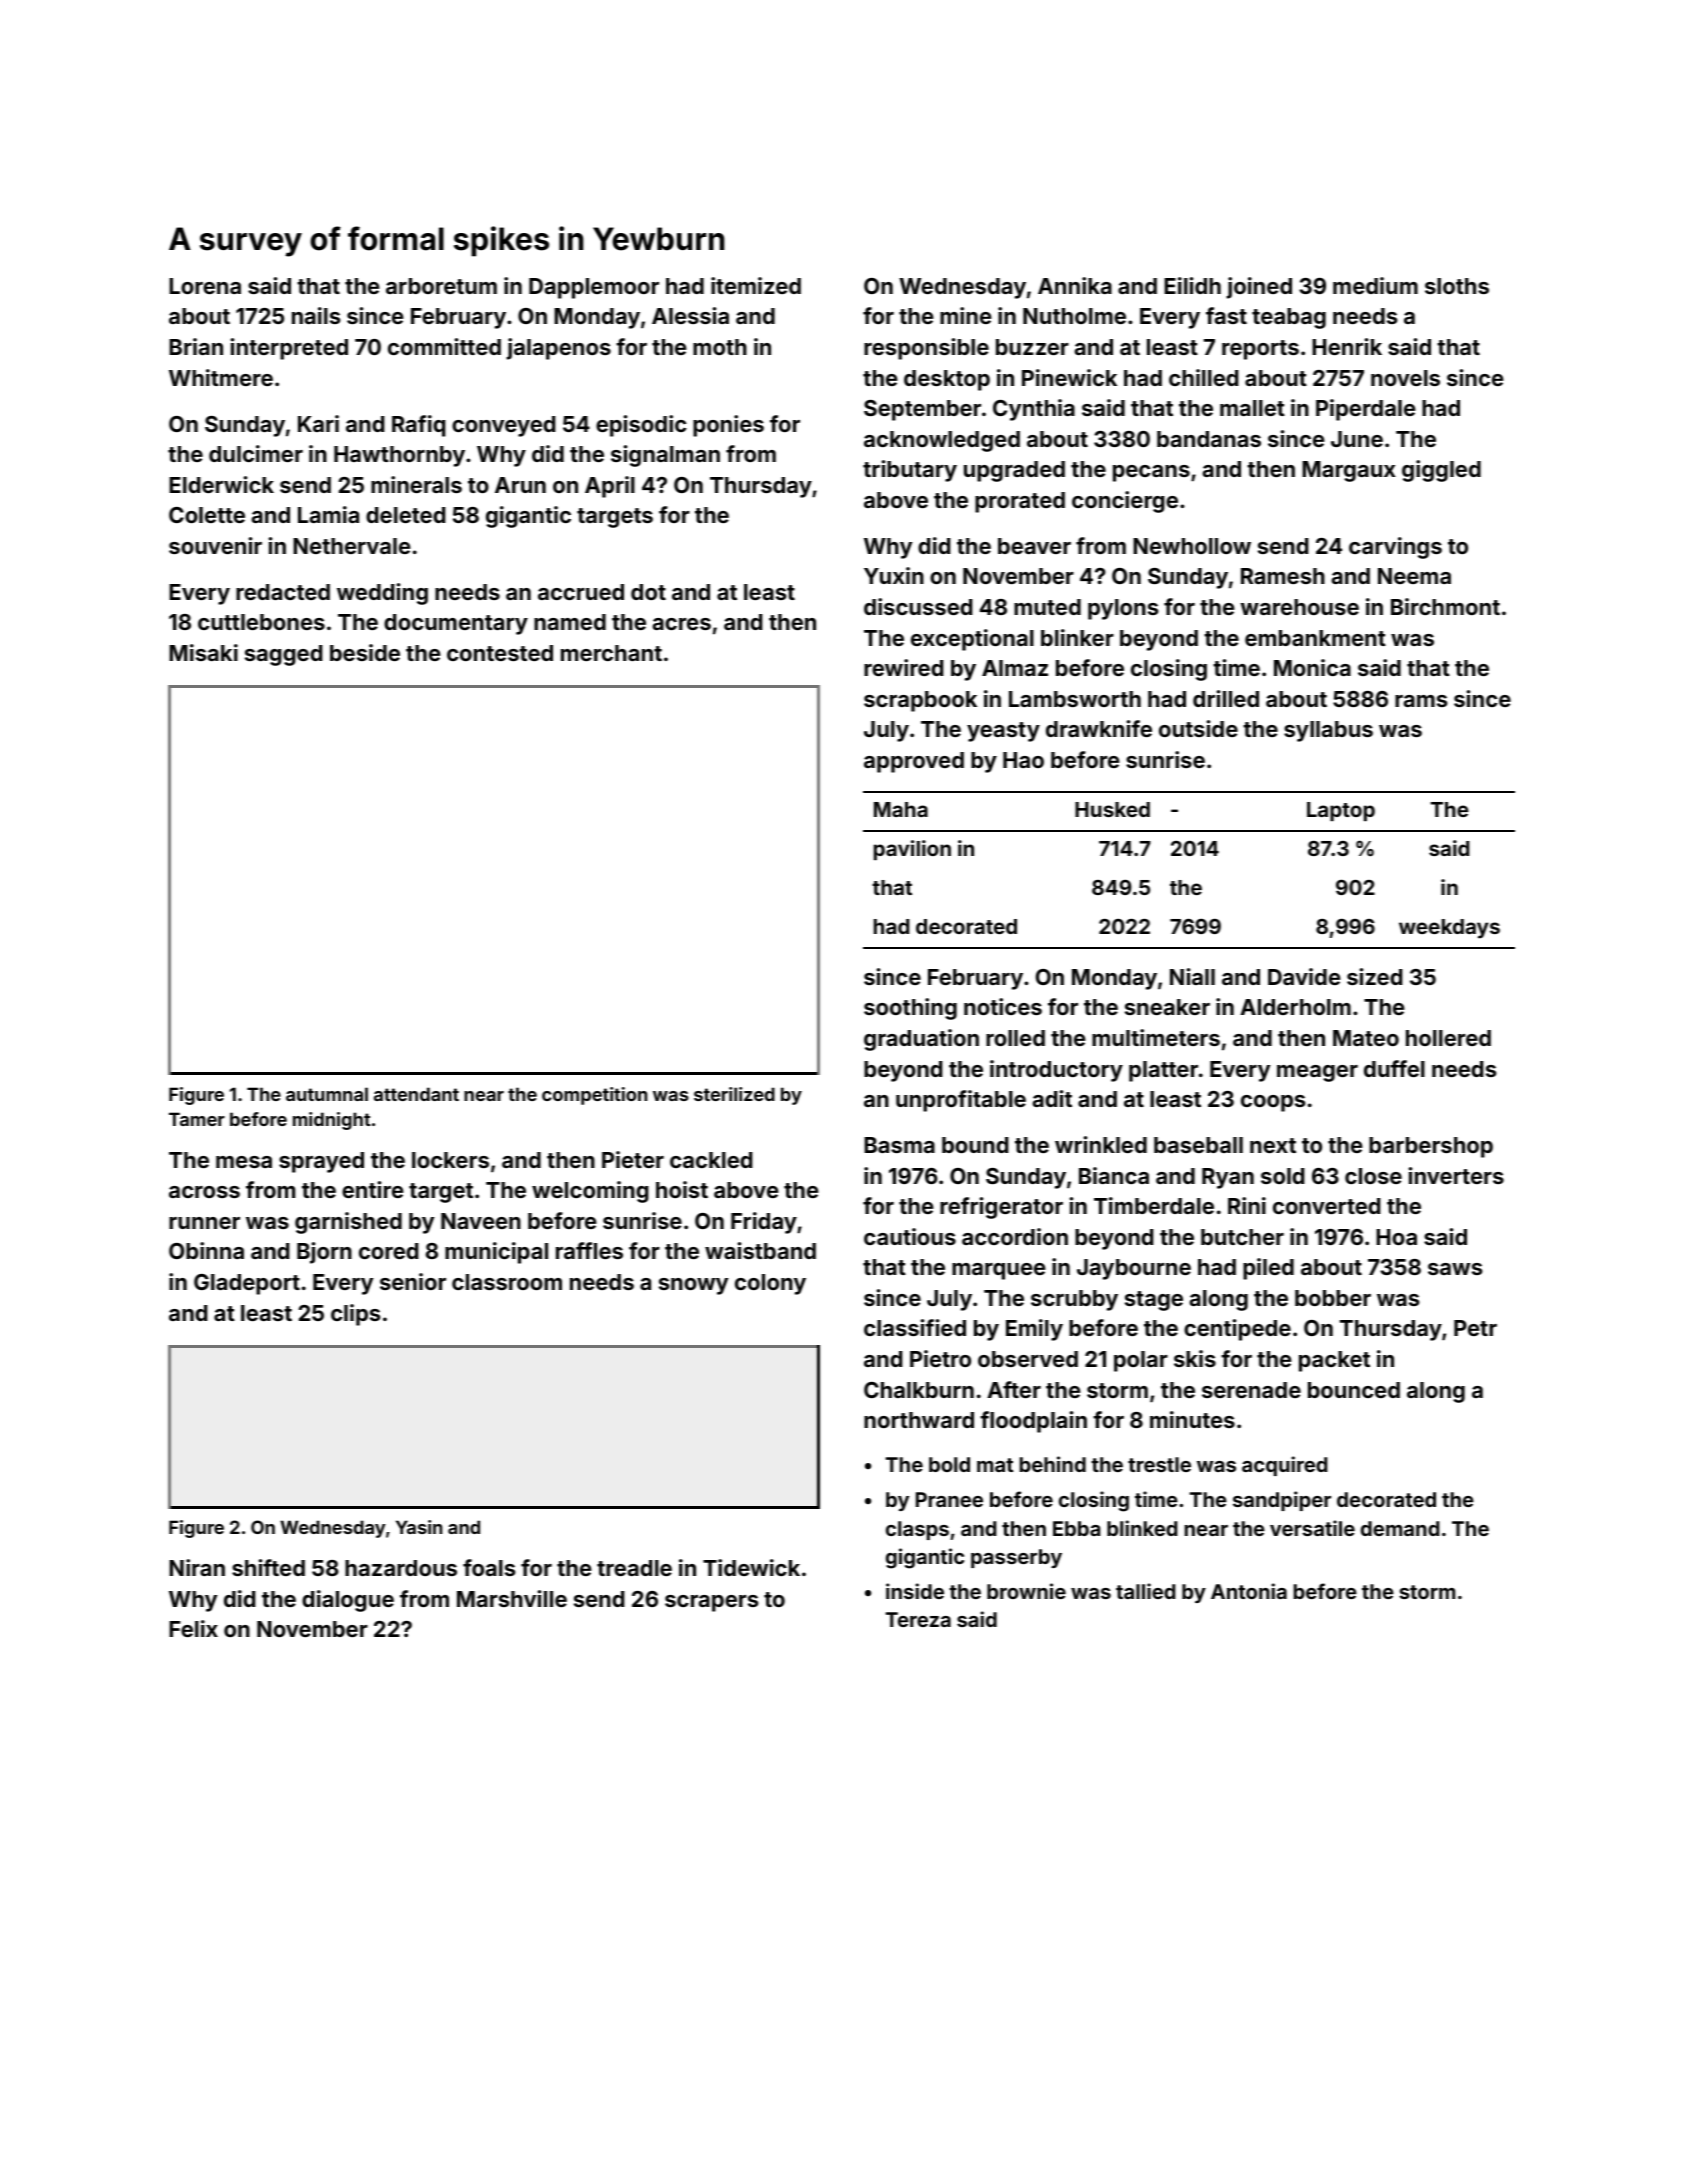  I want to click on Antonia, so click(1249, 1591).
